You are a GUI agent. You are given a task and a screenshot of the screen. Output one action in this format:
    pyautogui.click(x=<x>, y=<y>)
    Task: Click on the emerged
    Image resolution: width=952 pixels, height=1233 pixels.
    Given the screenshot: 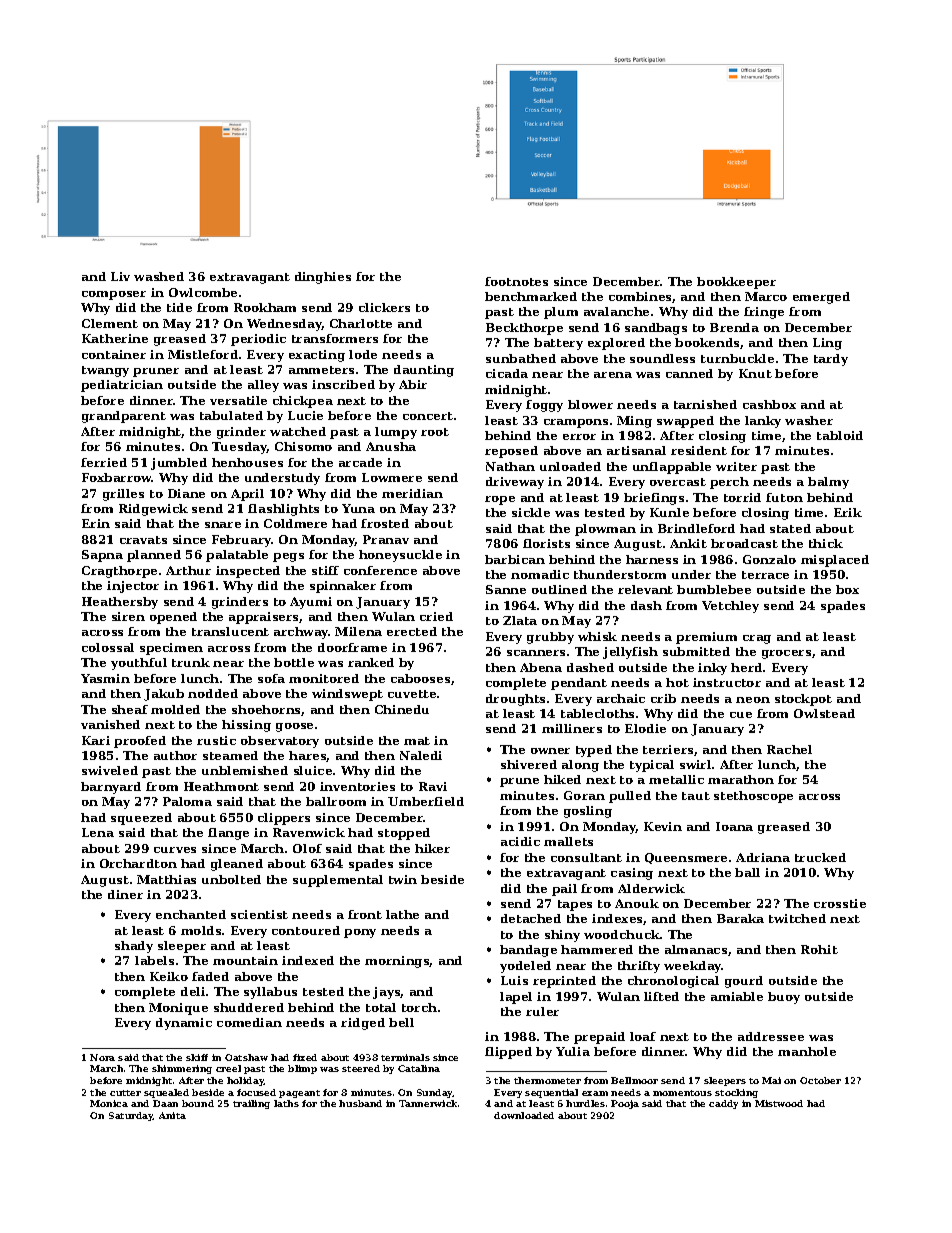 What is the action you would take?
    pyautogui.click(x=821, y=298)
